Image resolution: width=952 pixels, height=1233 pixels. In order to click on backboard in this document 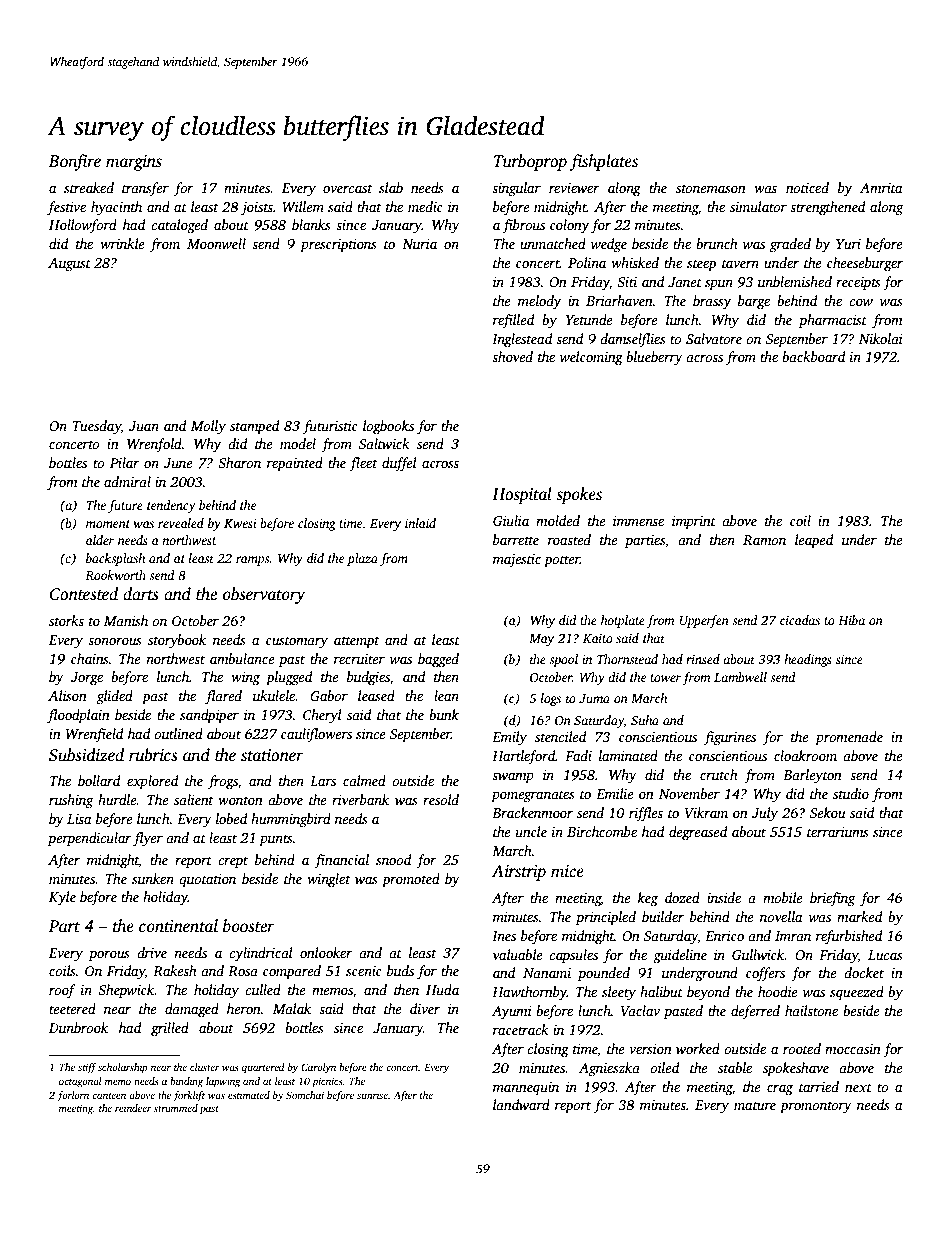, I will do `click(813, 356)`.
